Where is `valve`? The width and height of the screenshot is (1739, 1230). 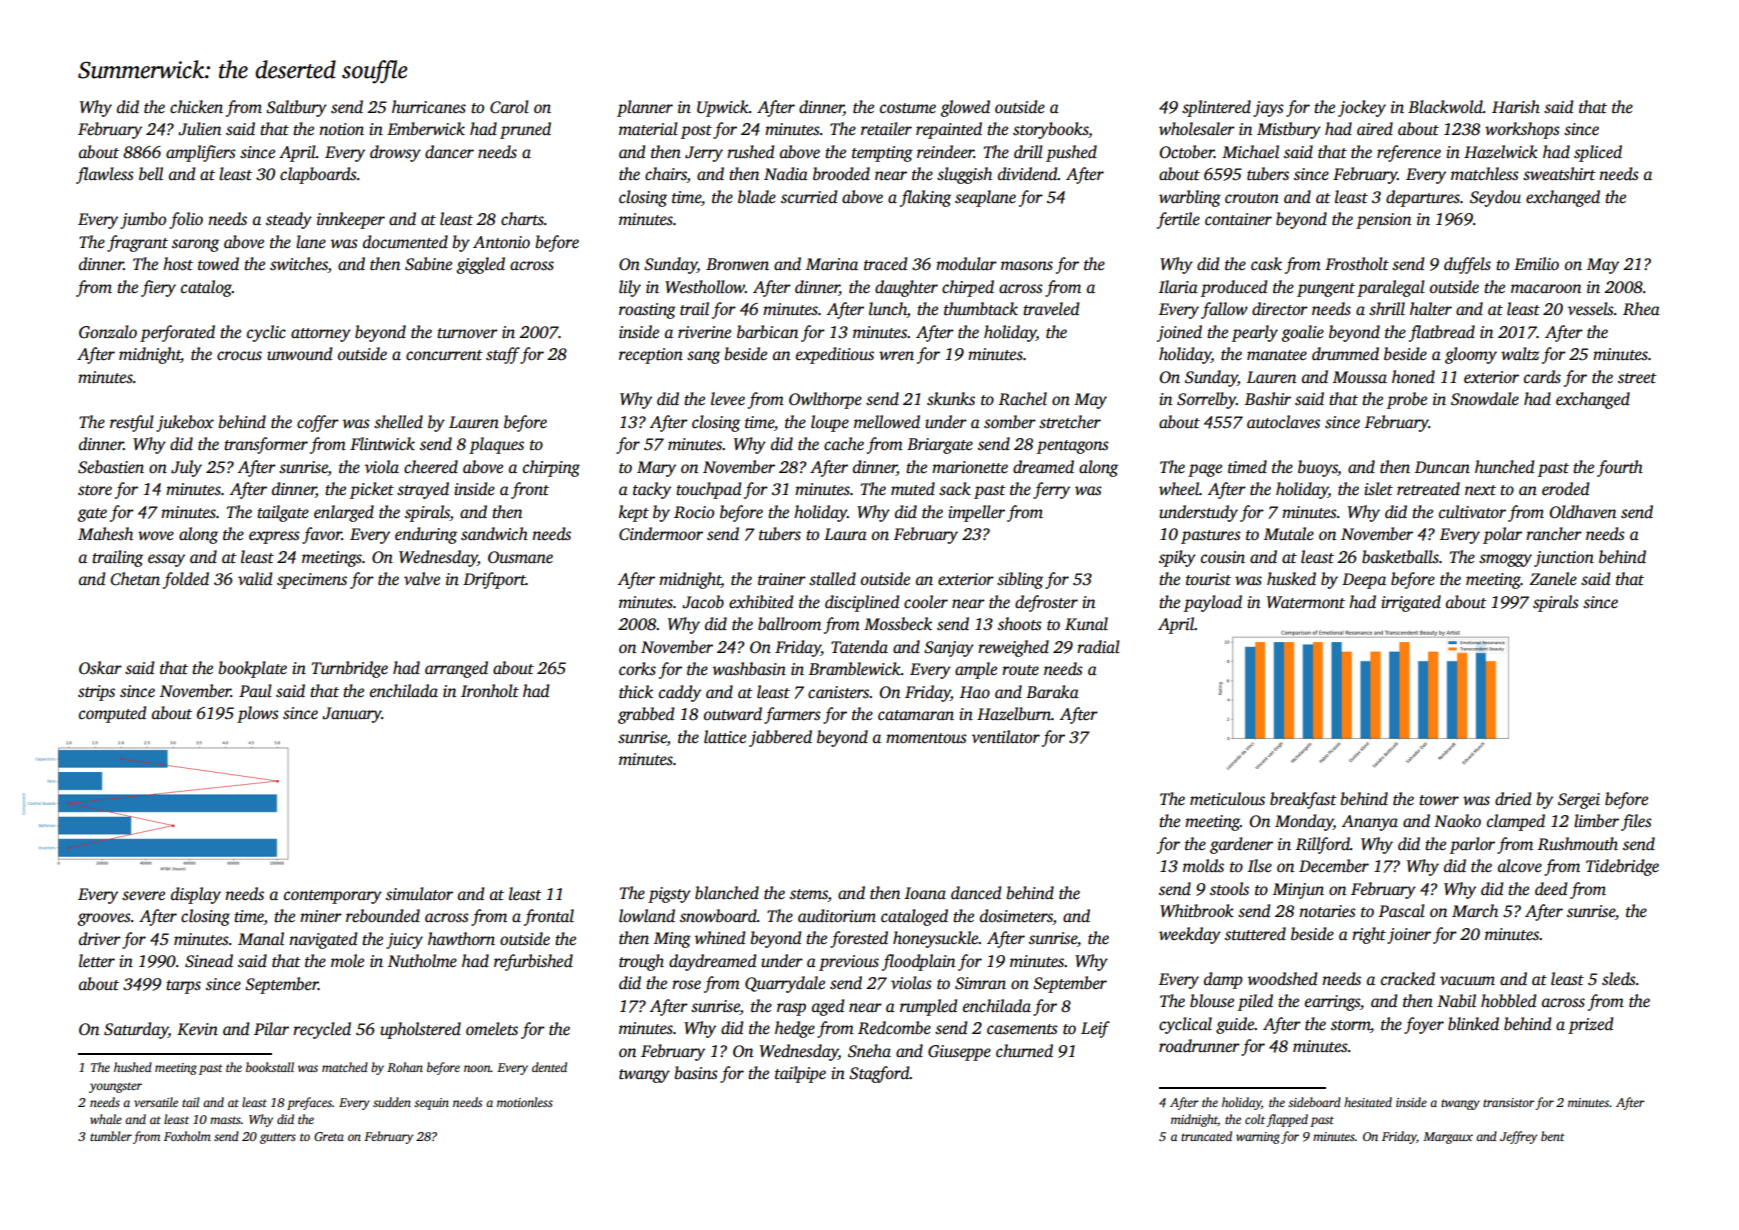
valve is located at coordinates (422, 579).
